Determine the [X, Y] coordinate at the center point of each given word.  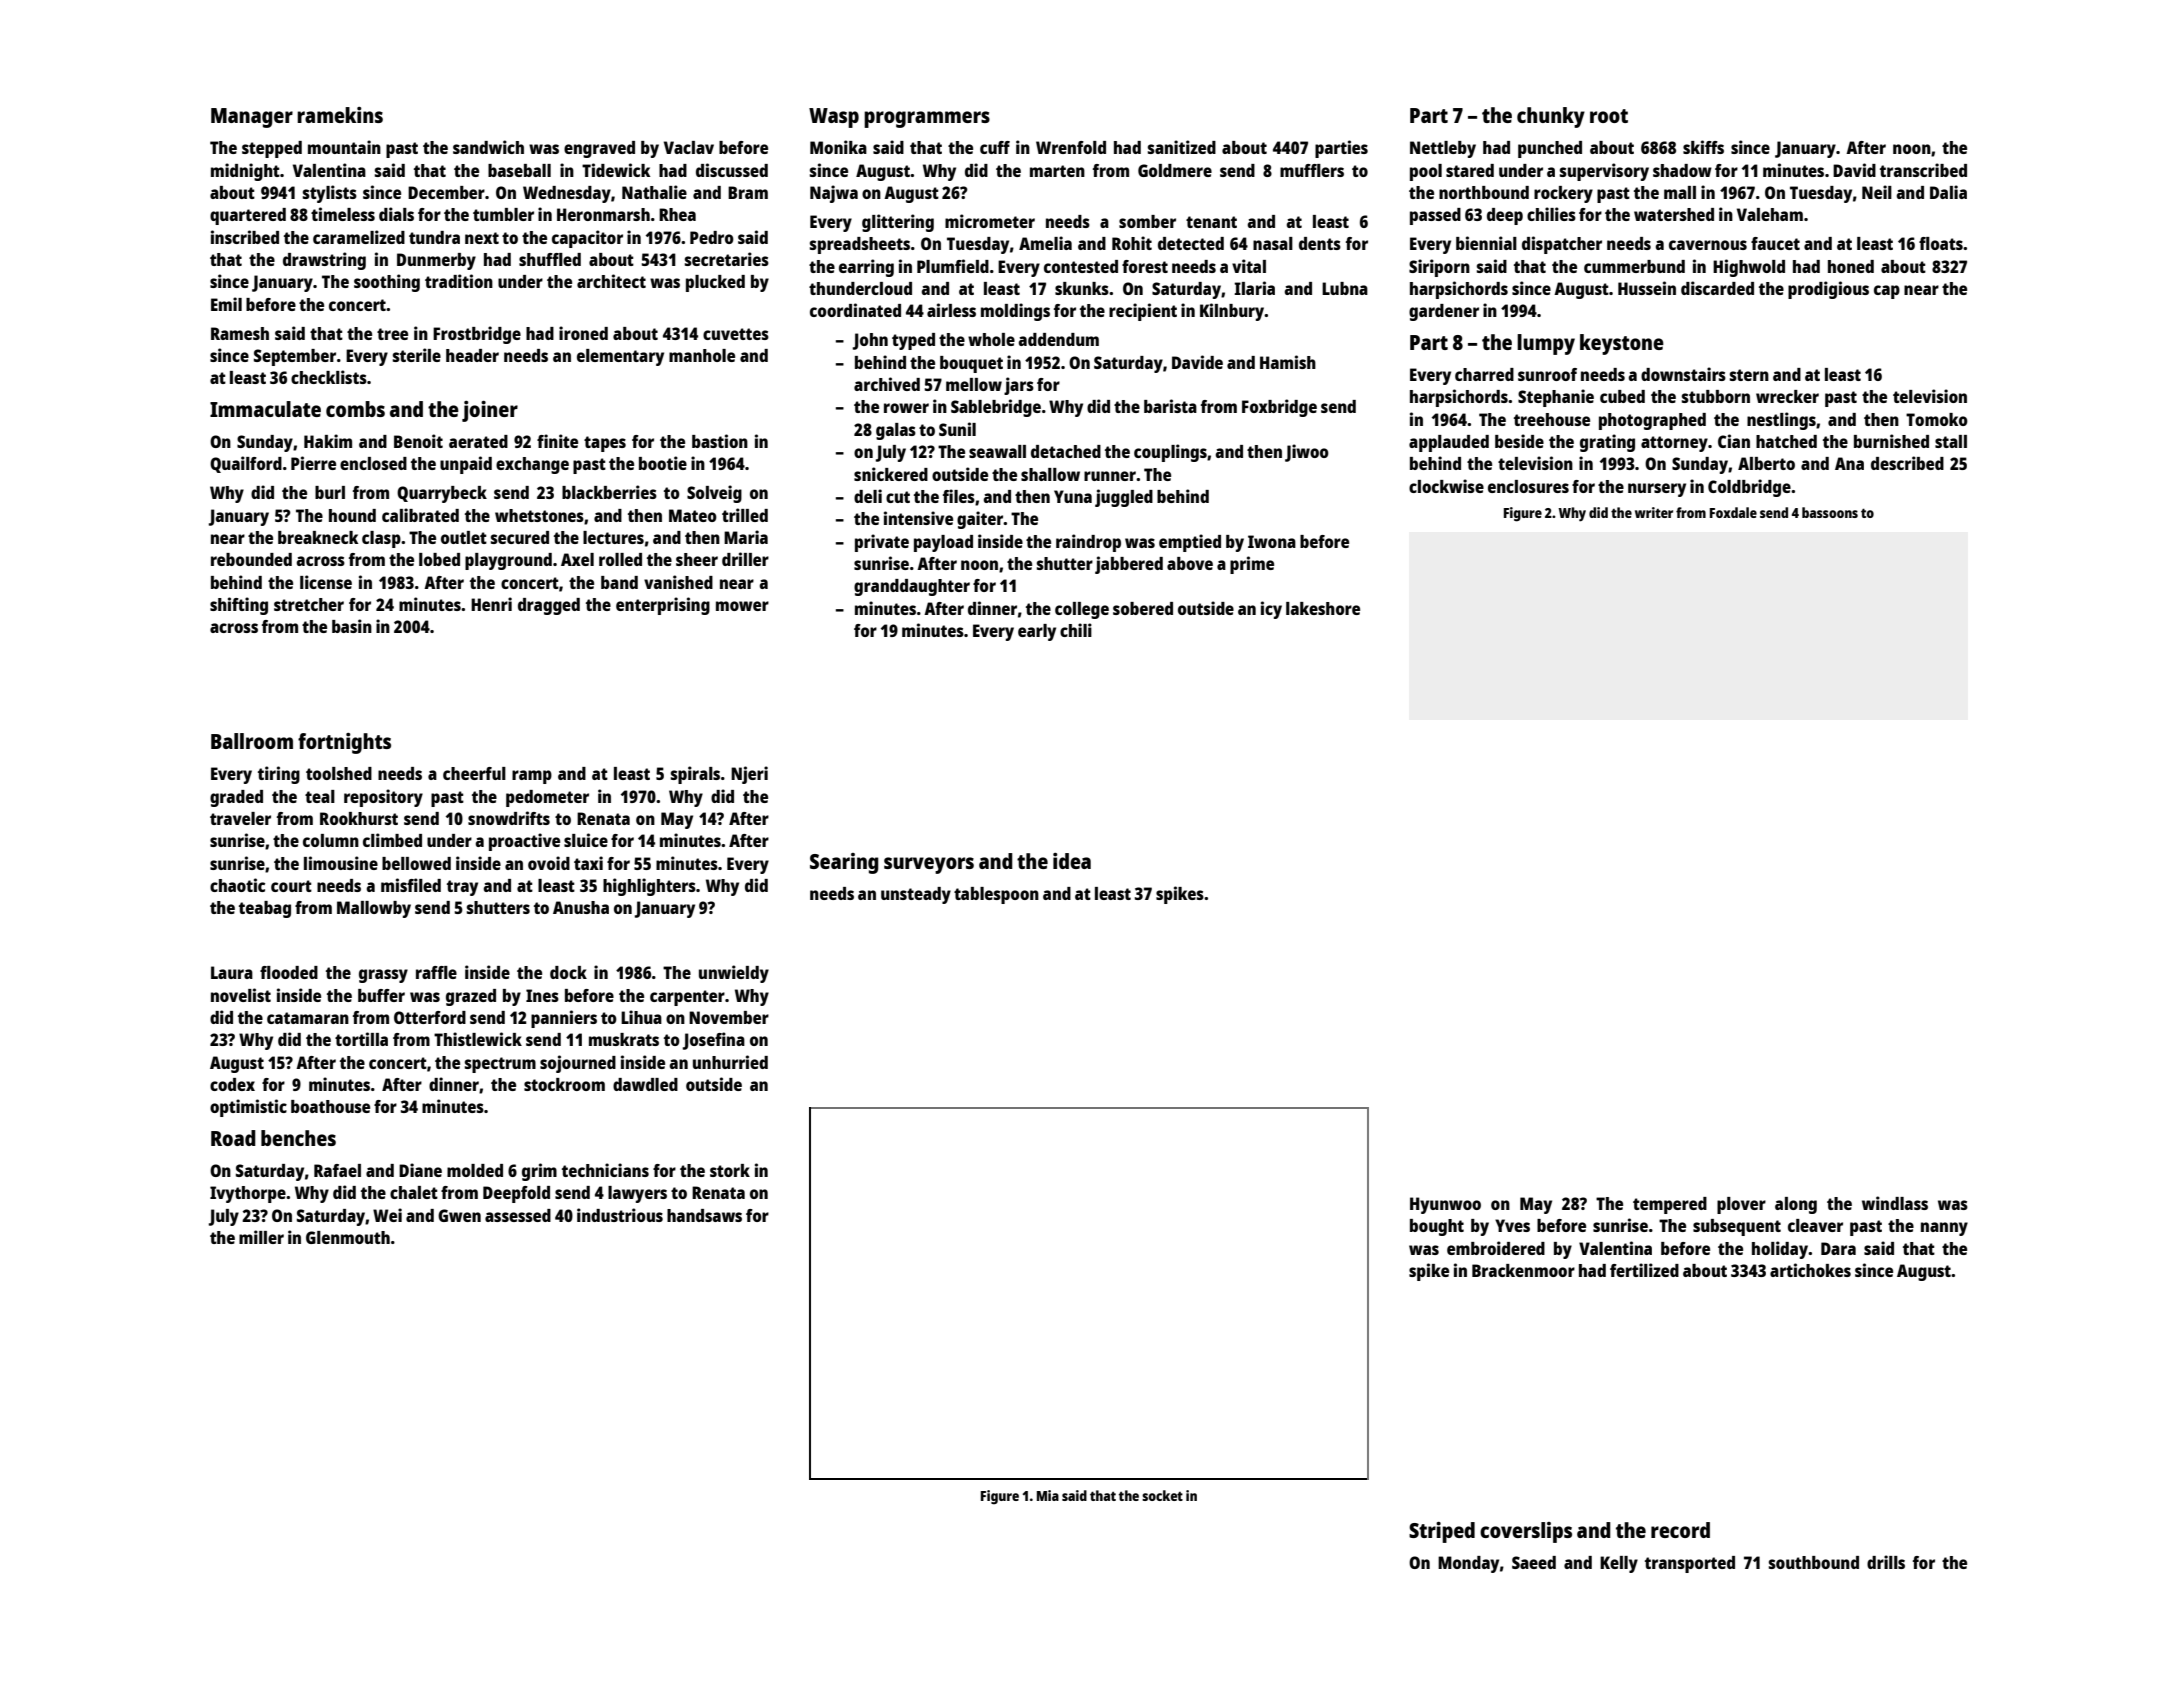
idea [1072, 861]
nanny [1944, 1229]
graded [236, 798]
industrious [620, 1215]
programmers [927, 119]
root [1609, 116]
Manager [252, 118]
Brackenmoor [1523, 1270]
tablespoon [996, 895]
